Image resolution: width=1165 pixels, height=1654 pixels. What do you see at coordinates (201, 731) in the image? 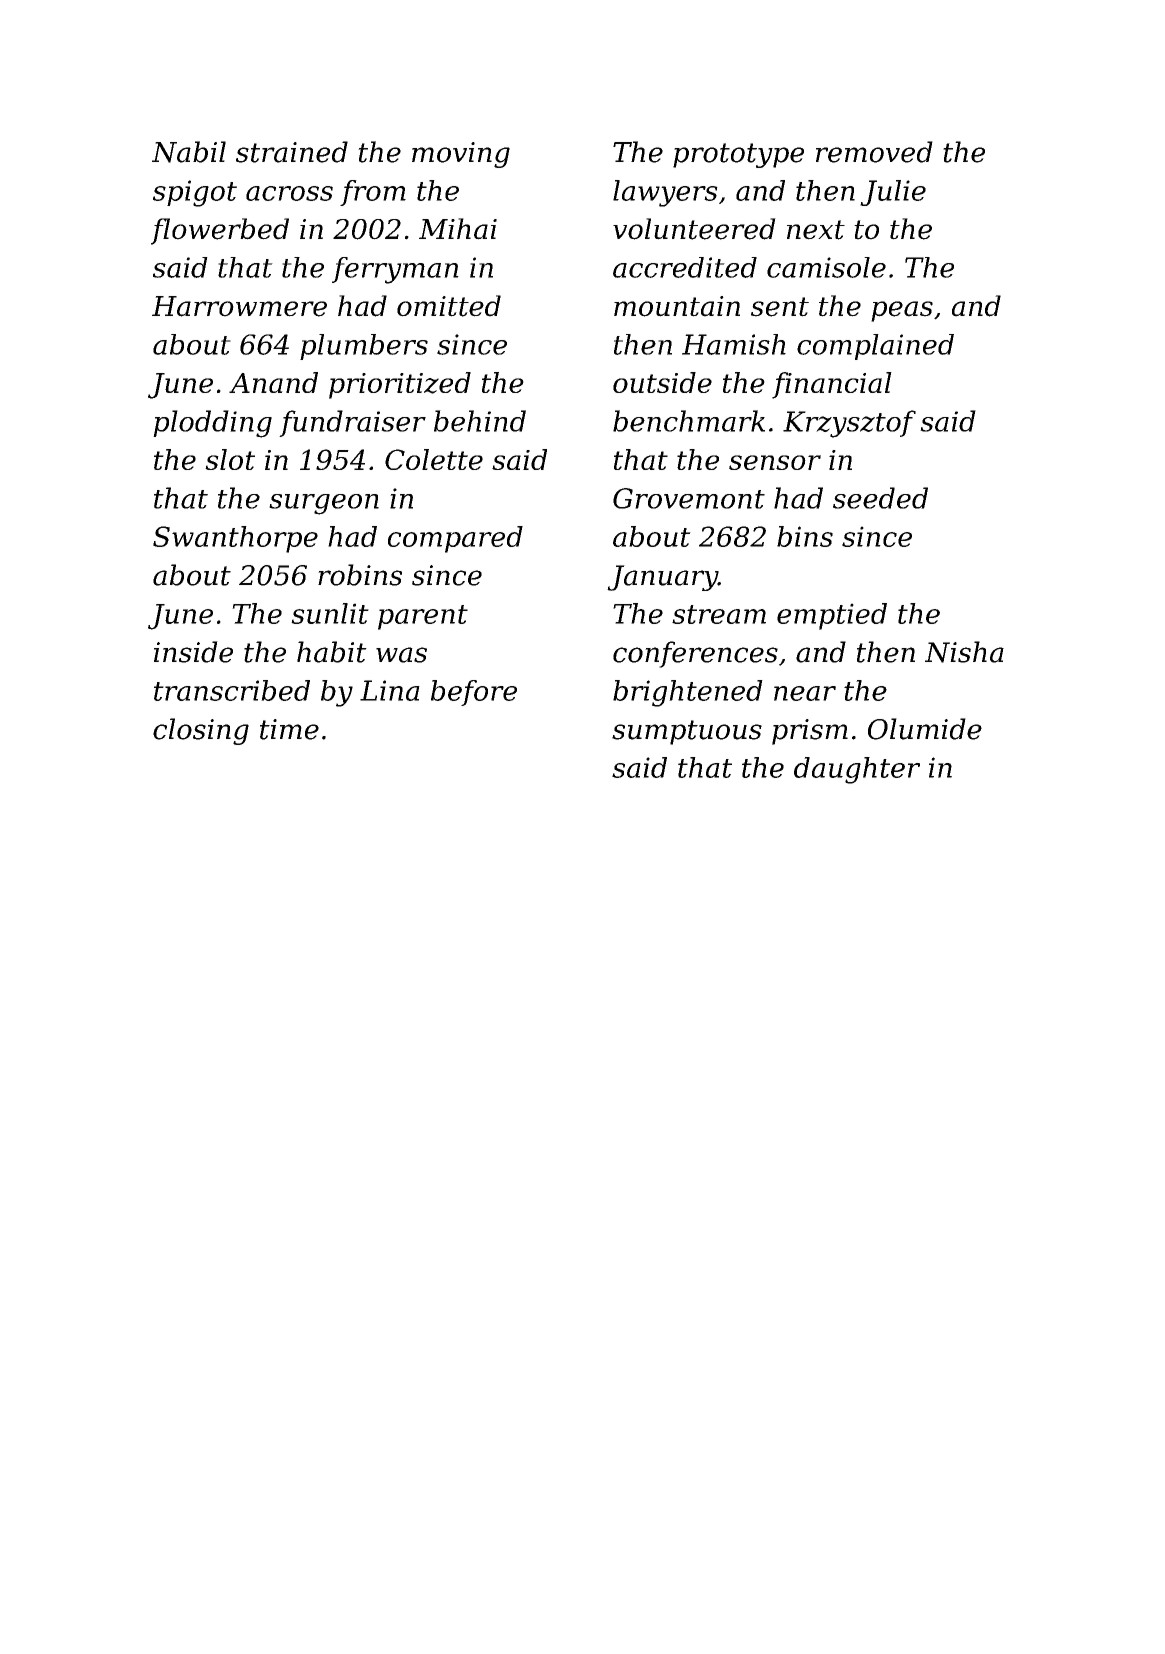
I see `closing` at bounding box center [201, 731].
